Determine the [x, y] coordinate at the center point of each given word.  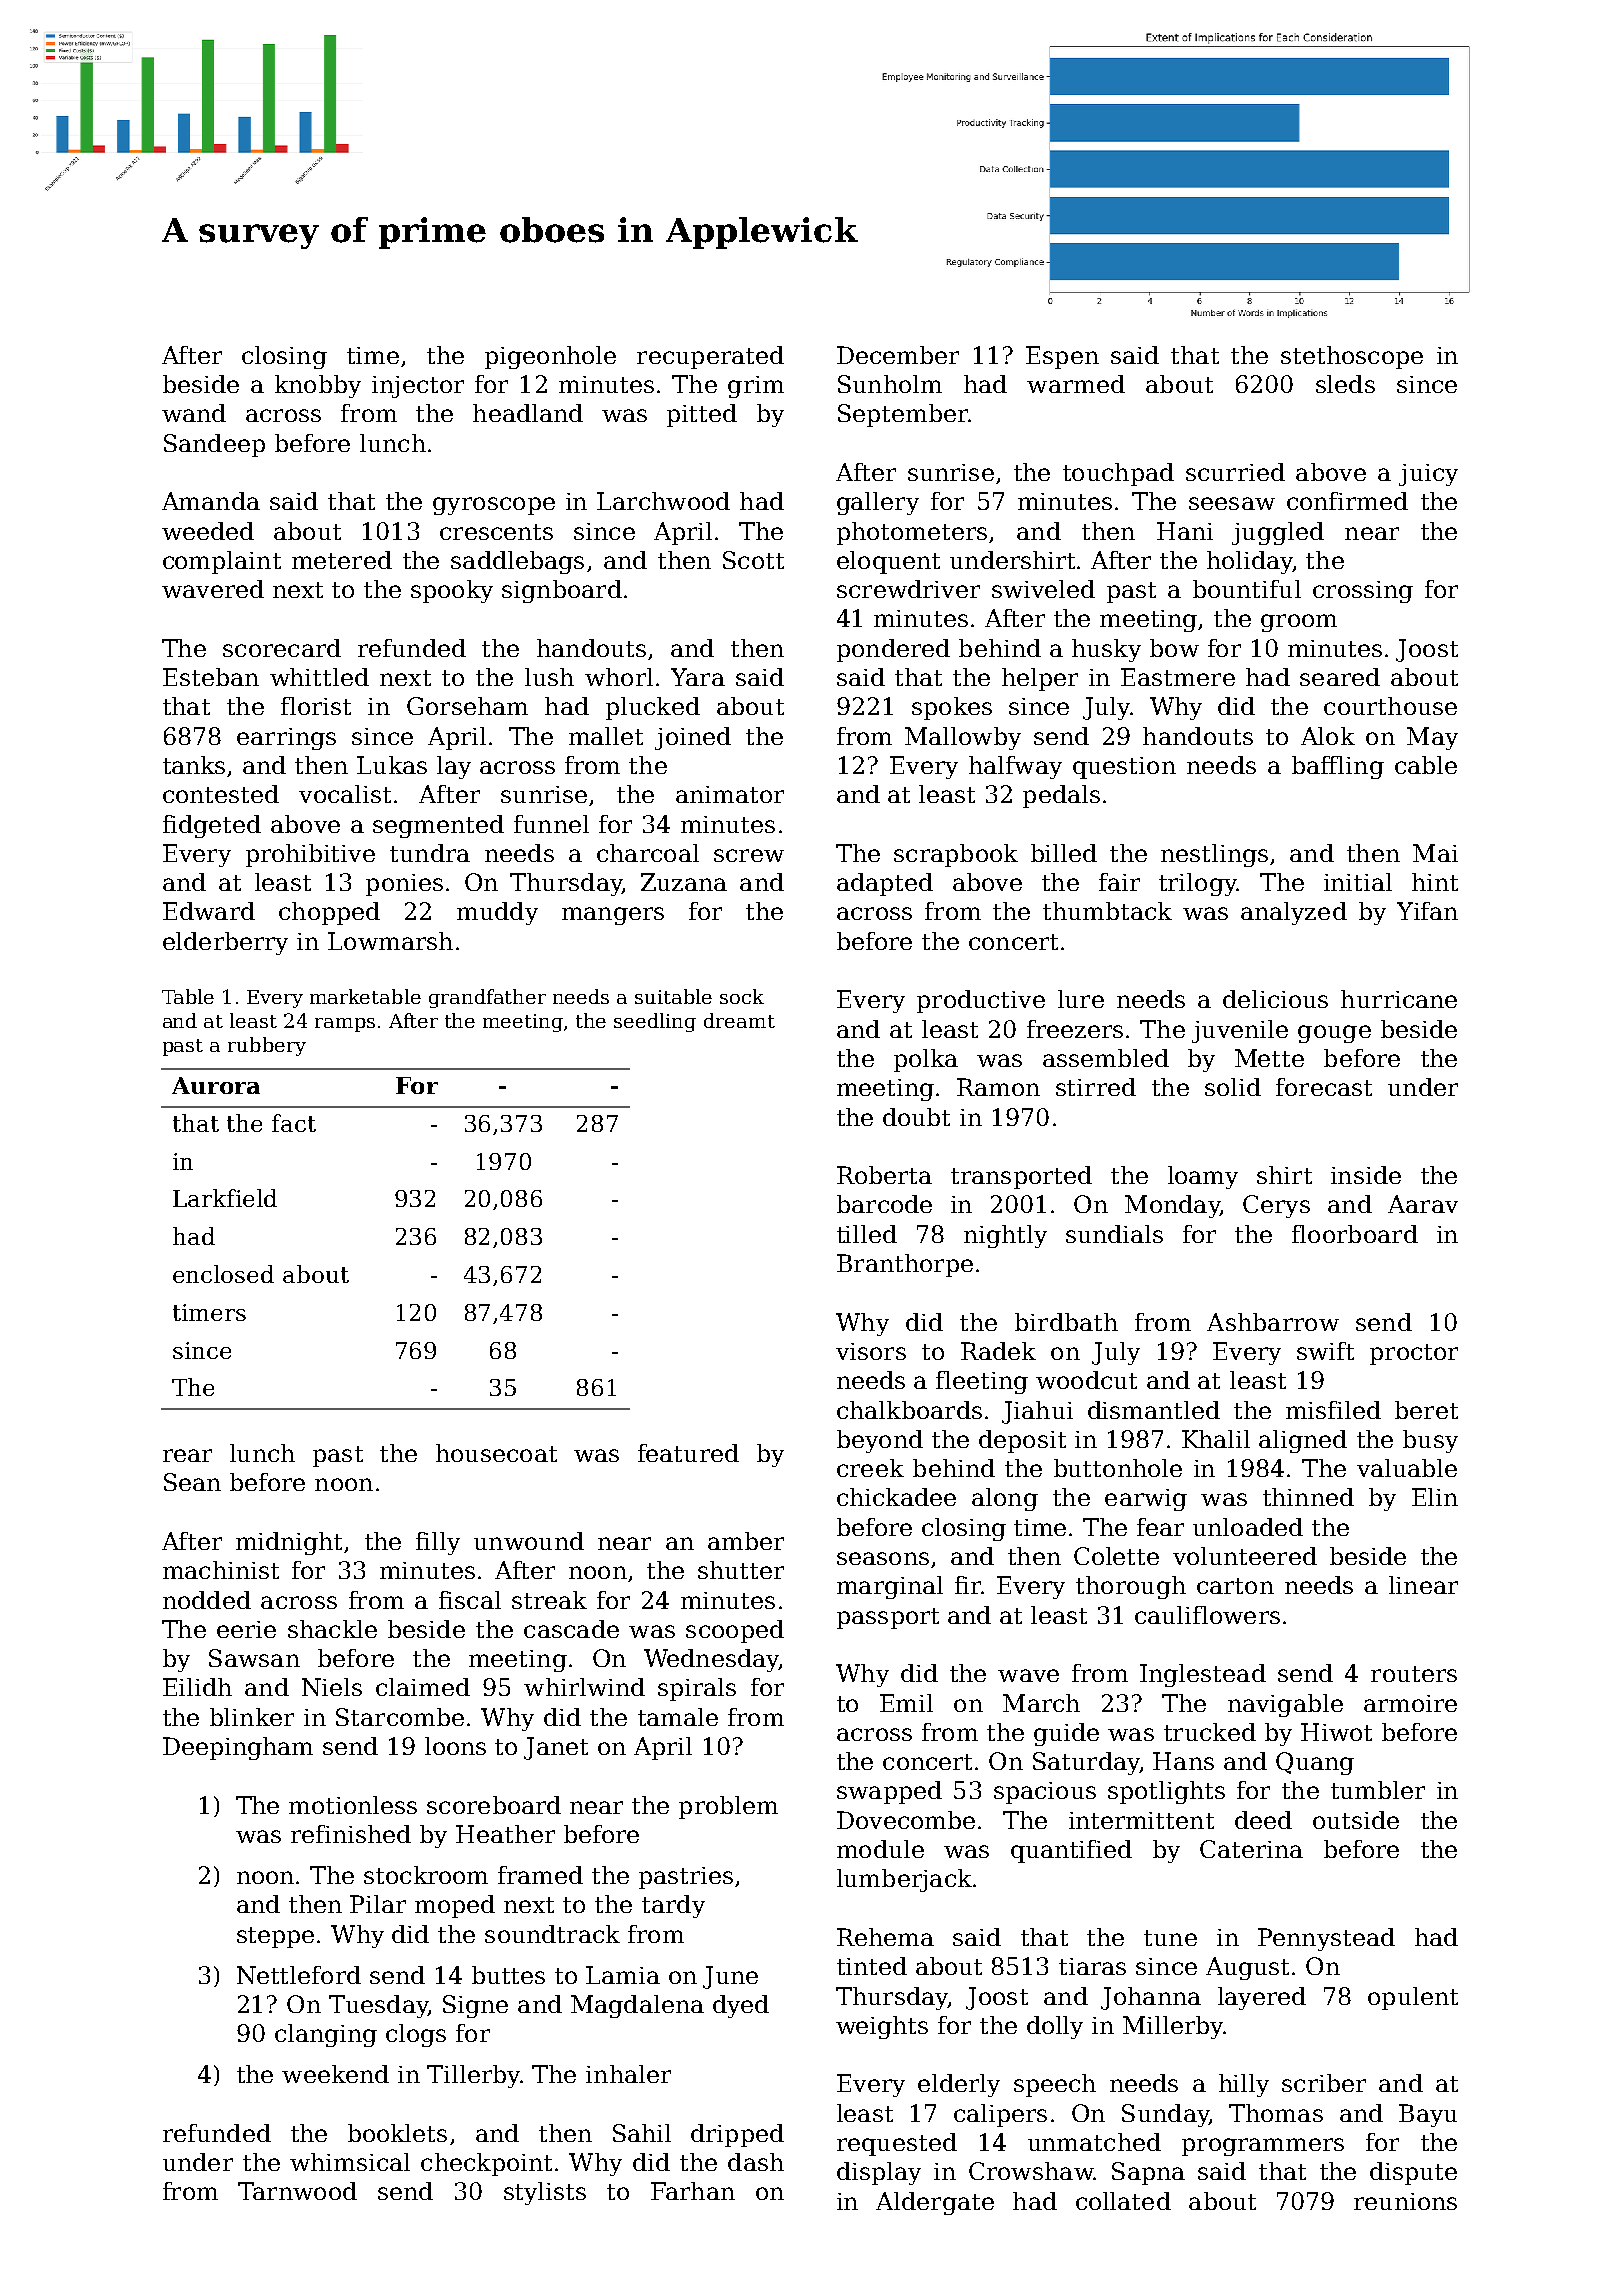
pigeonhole [550, 357]
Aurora [216, 1085]
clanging [326, 2035]
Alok [1328, 736]
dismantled [1154, 1410]
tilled [867, 1234]
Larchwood [663, 501]
